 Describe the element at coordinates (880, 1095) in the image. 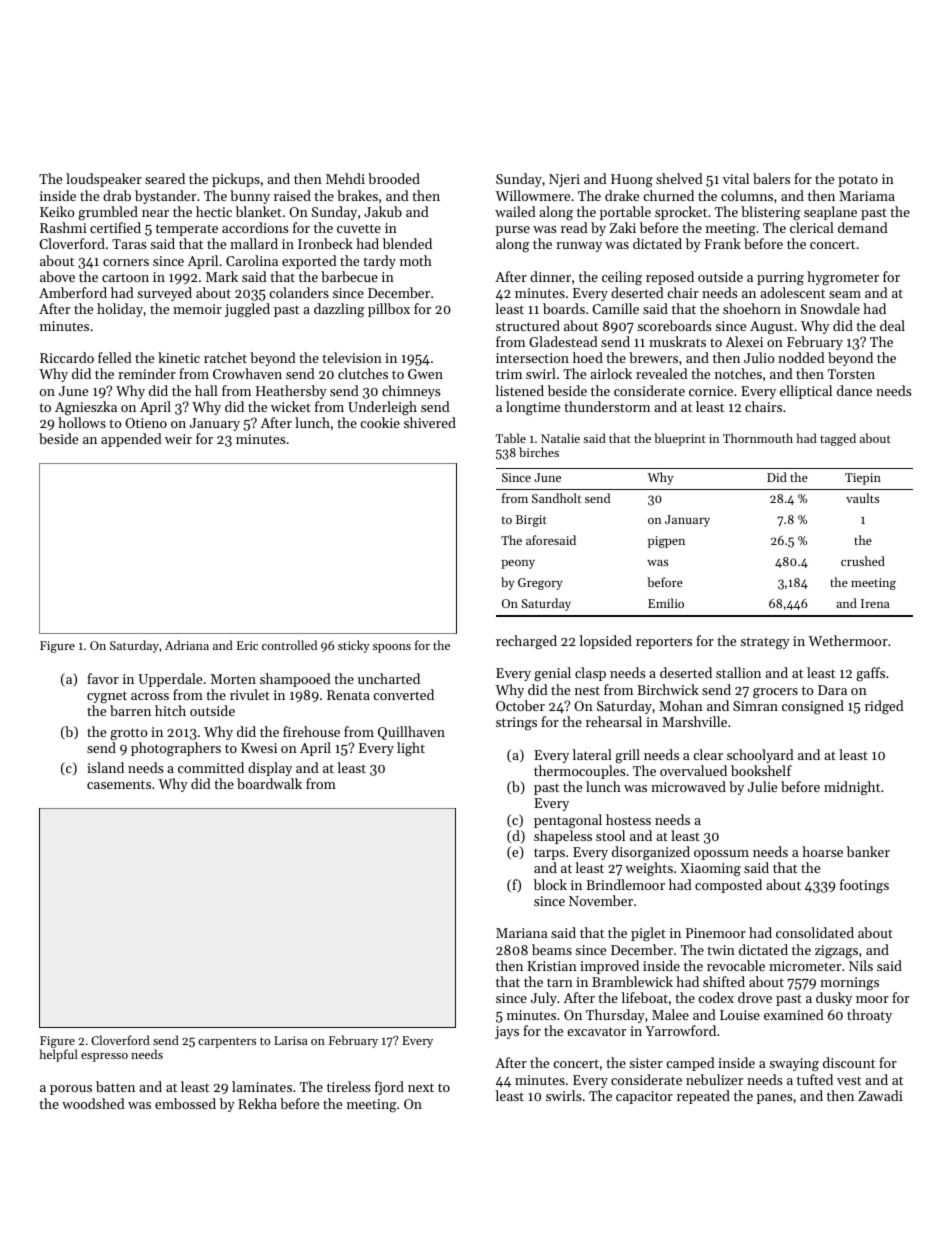

I see `Zawadi` at that location.
